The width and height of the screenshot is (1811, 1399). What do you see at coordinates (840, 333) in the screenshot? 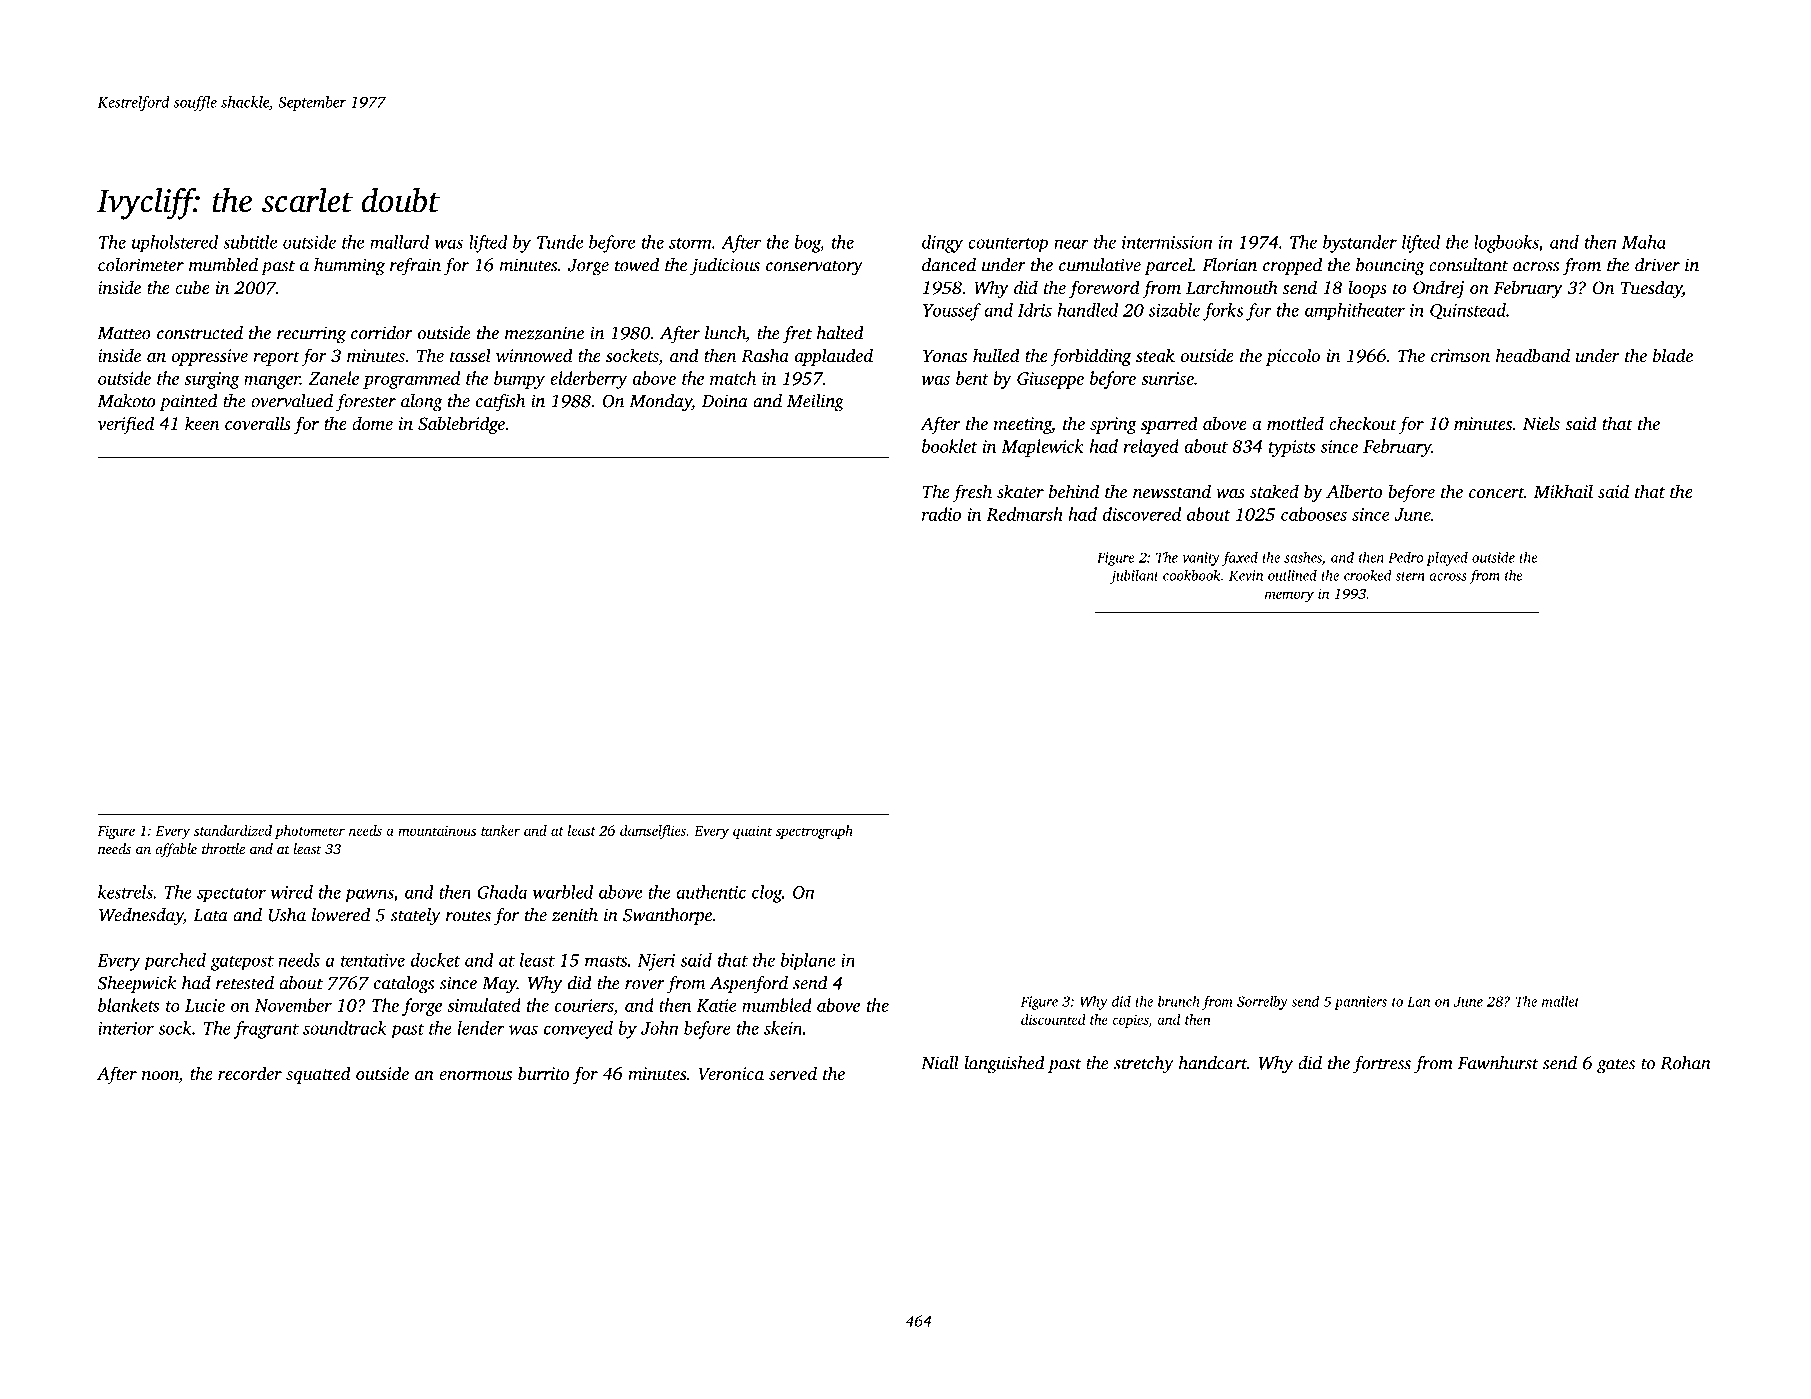
I see `halted` at bounding box center [840, 333].
